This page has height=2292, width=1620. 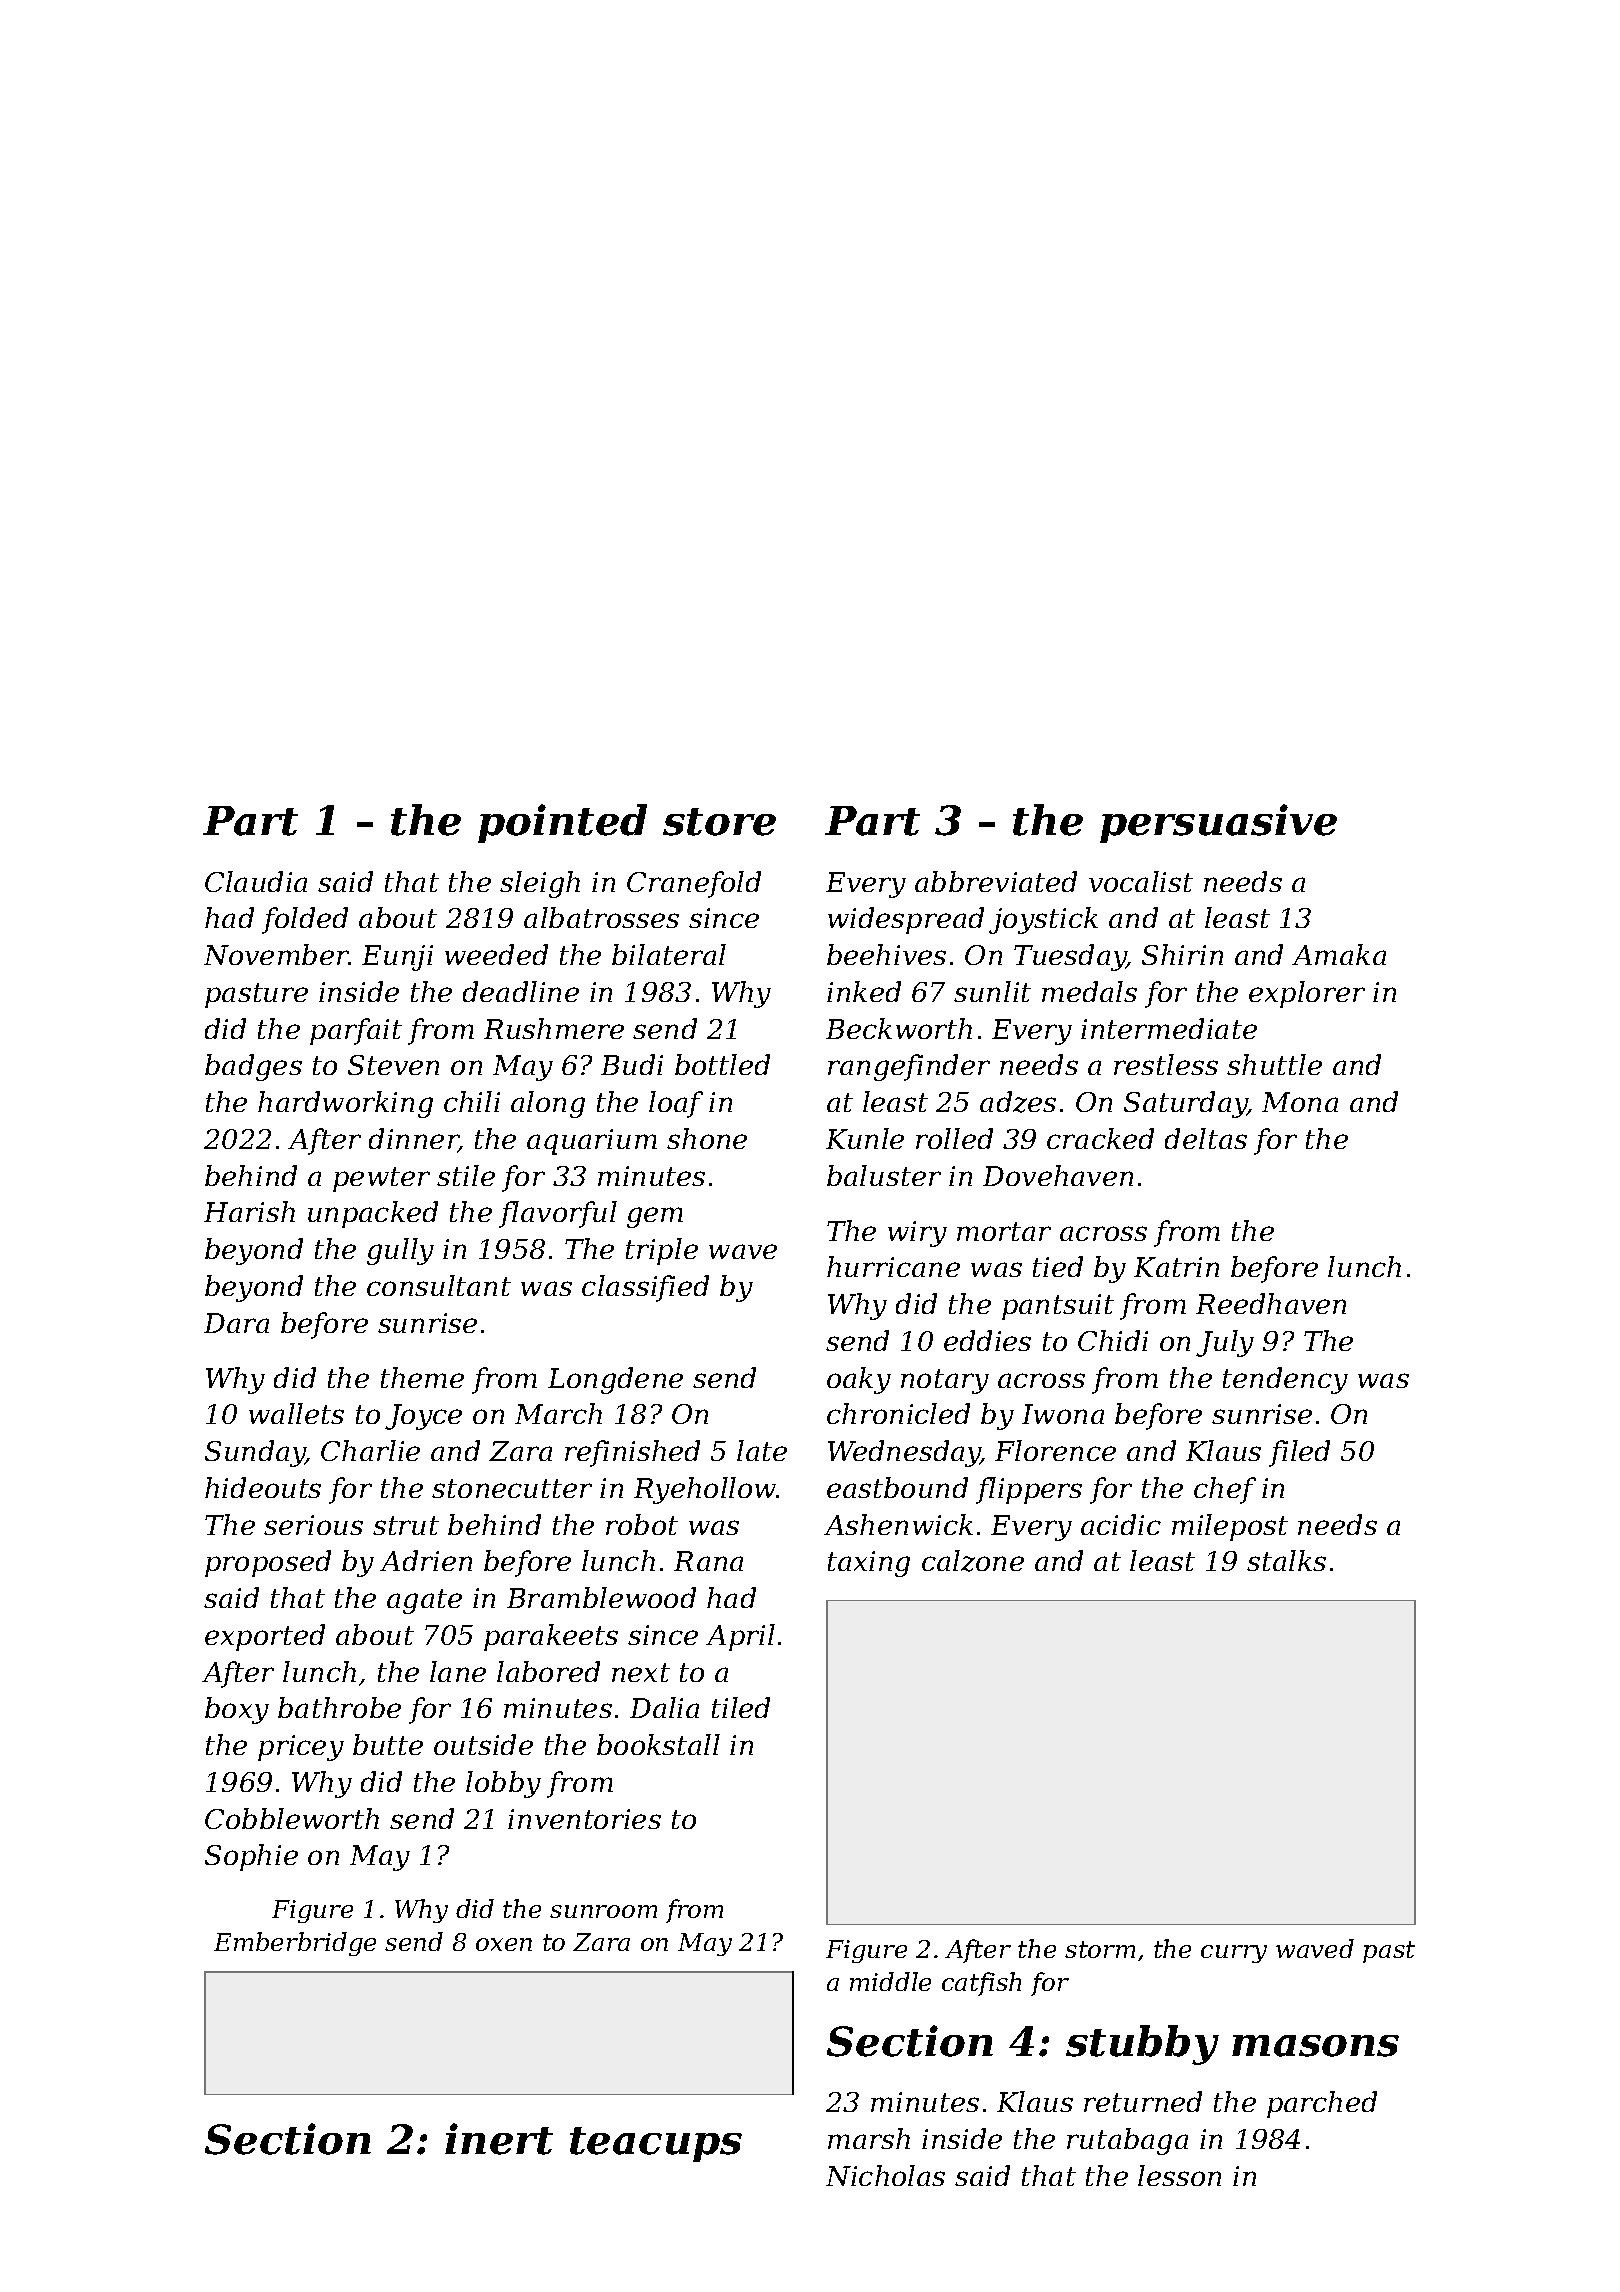 I want to click on folded, so click(x=305, y=920).
